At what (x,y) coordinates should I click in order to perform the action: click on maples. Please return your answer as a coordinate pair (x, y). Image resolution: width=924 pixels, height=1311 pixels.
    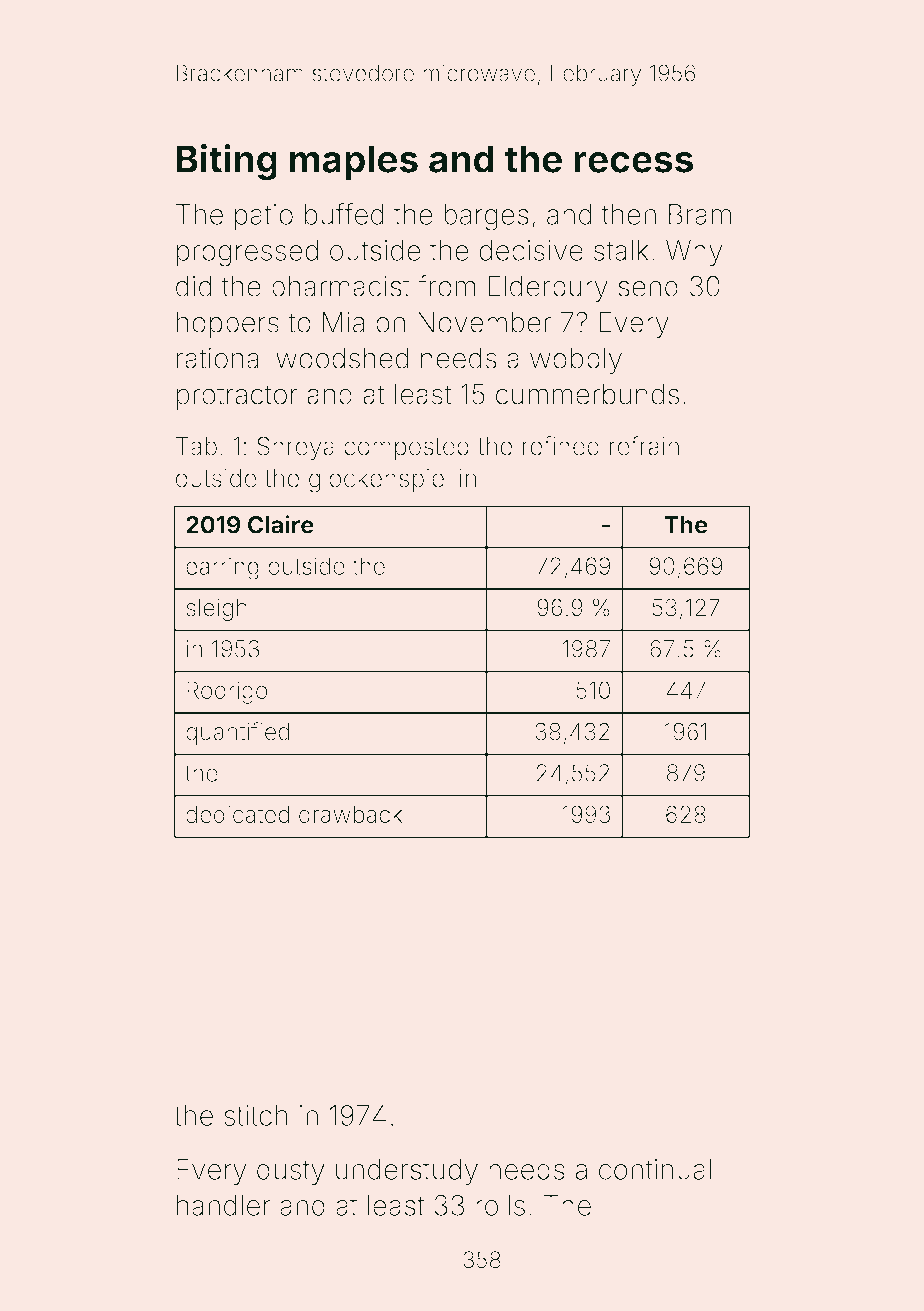
    Looking at the image, I should click on (354, 162).
